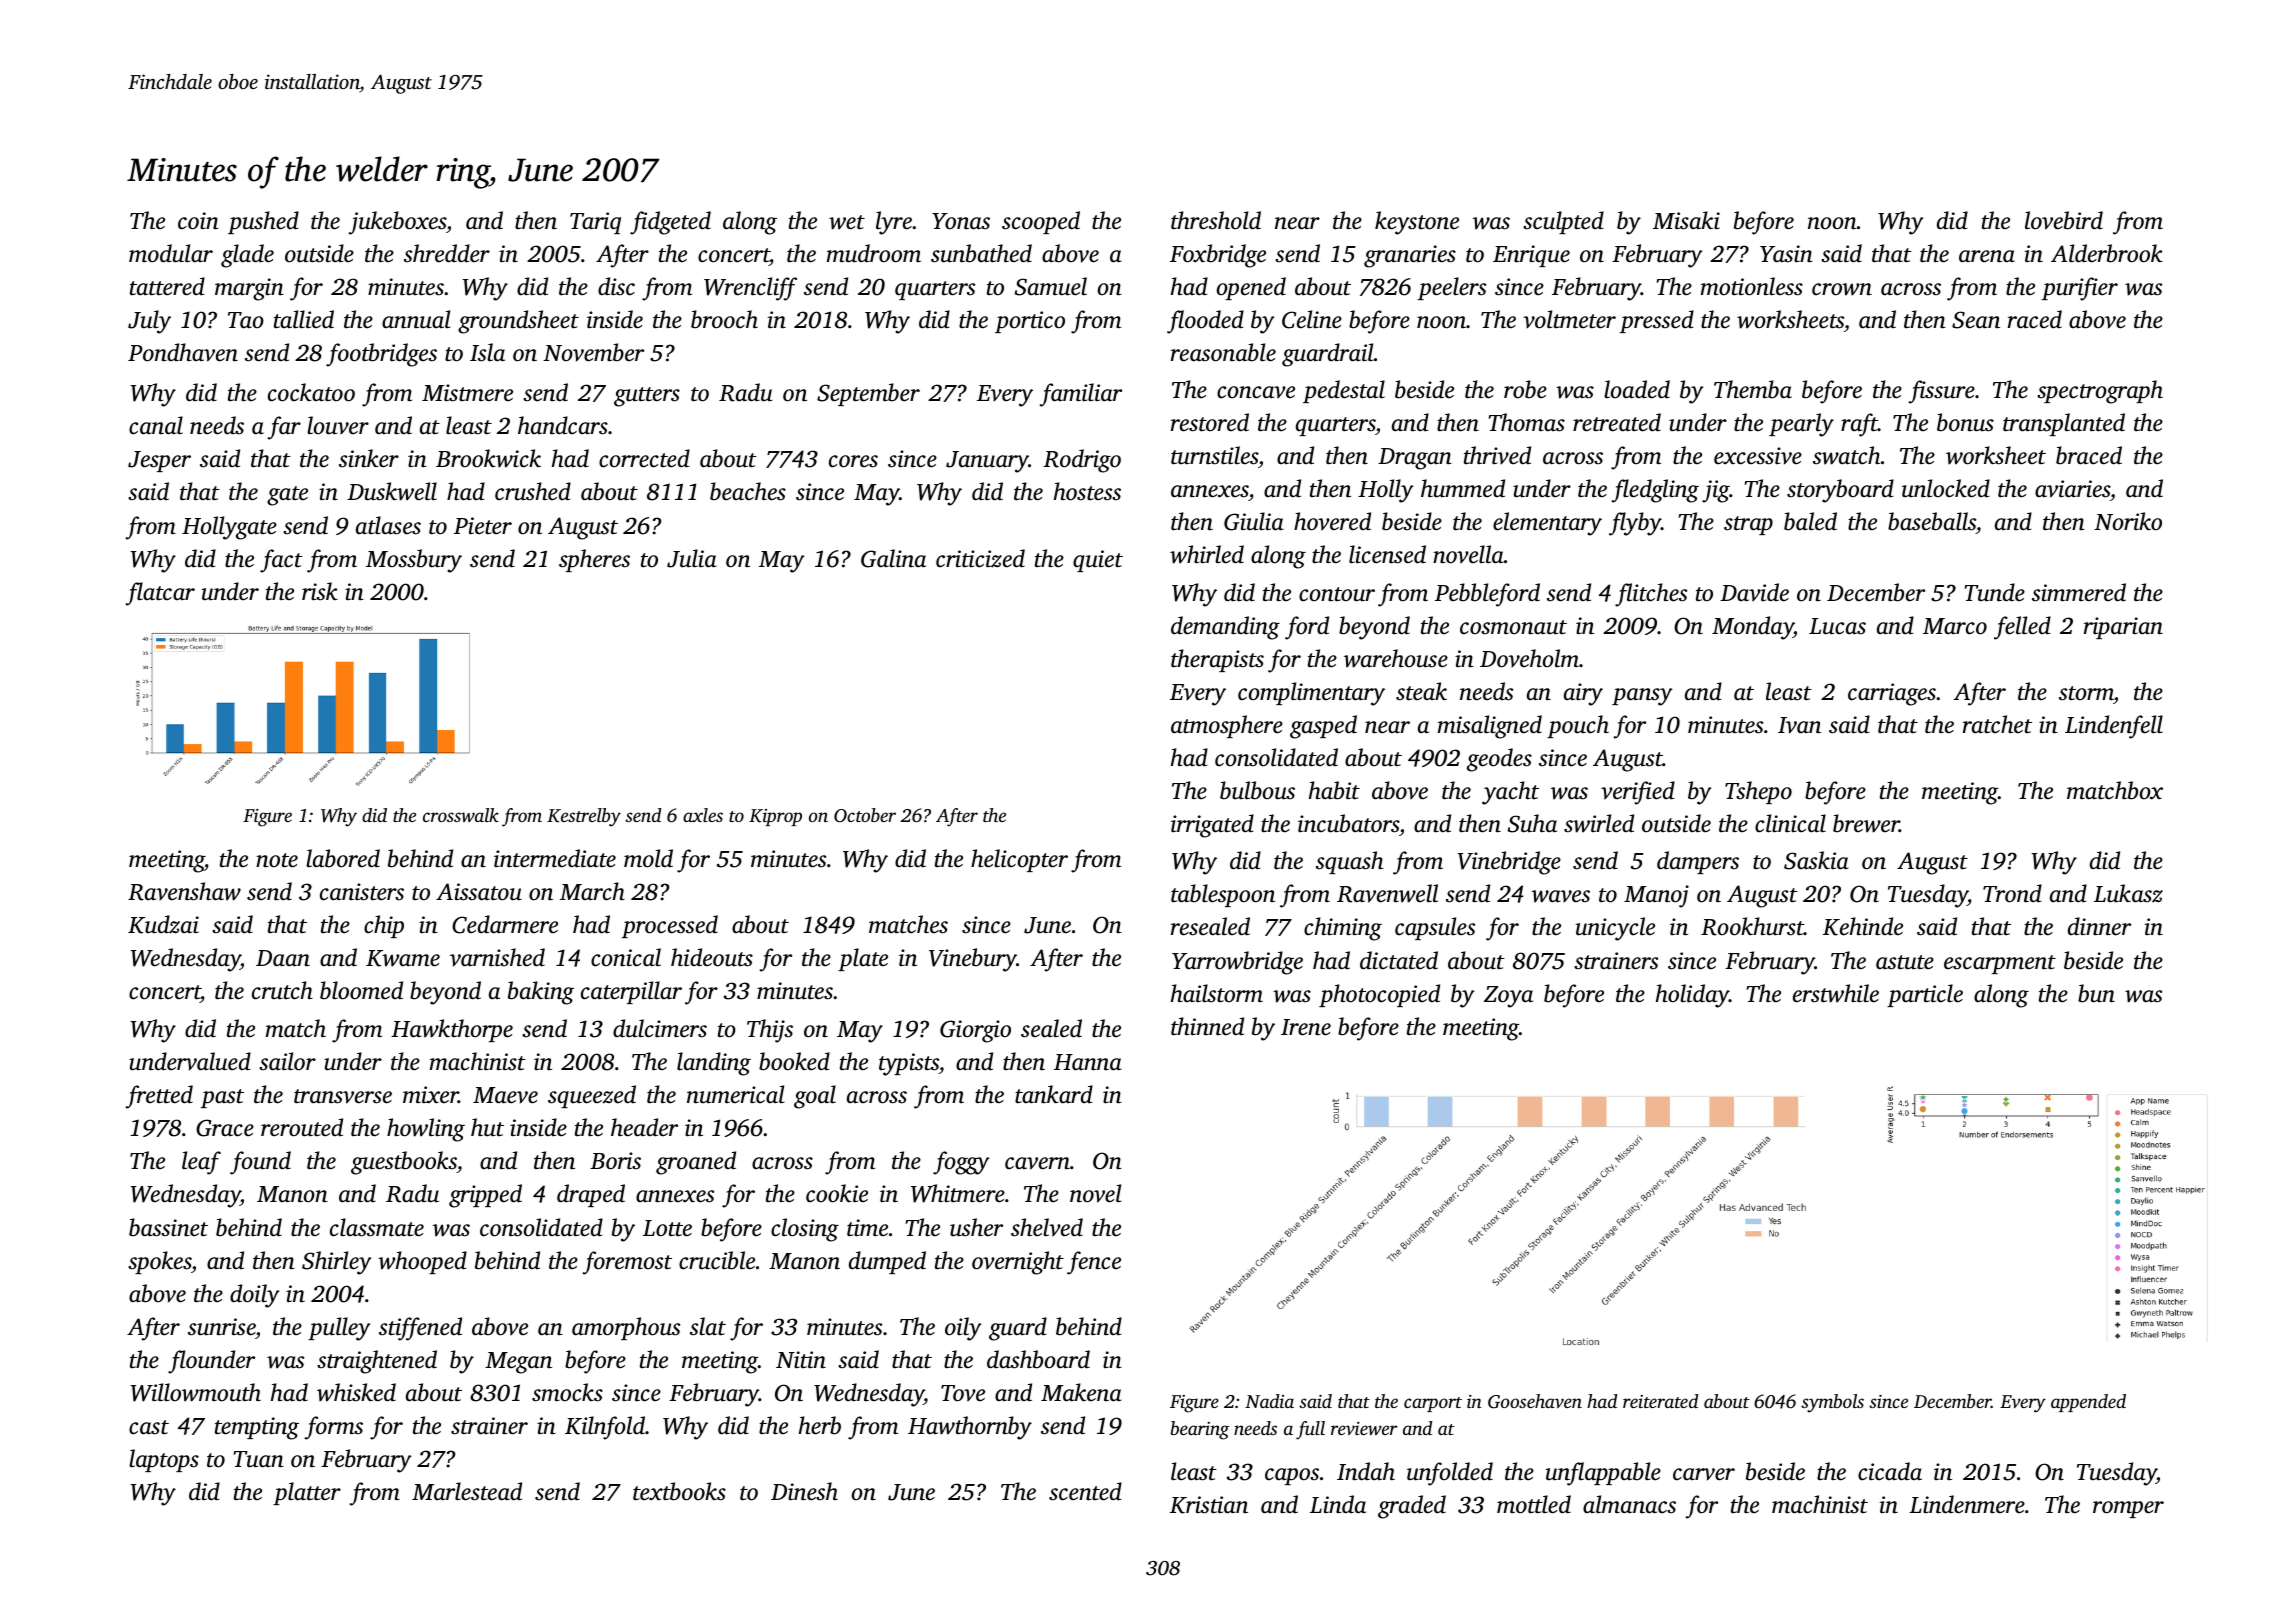 The height and width of the screenshot is (1620, 2292). I want to click on glade, so click(247, 256).
